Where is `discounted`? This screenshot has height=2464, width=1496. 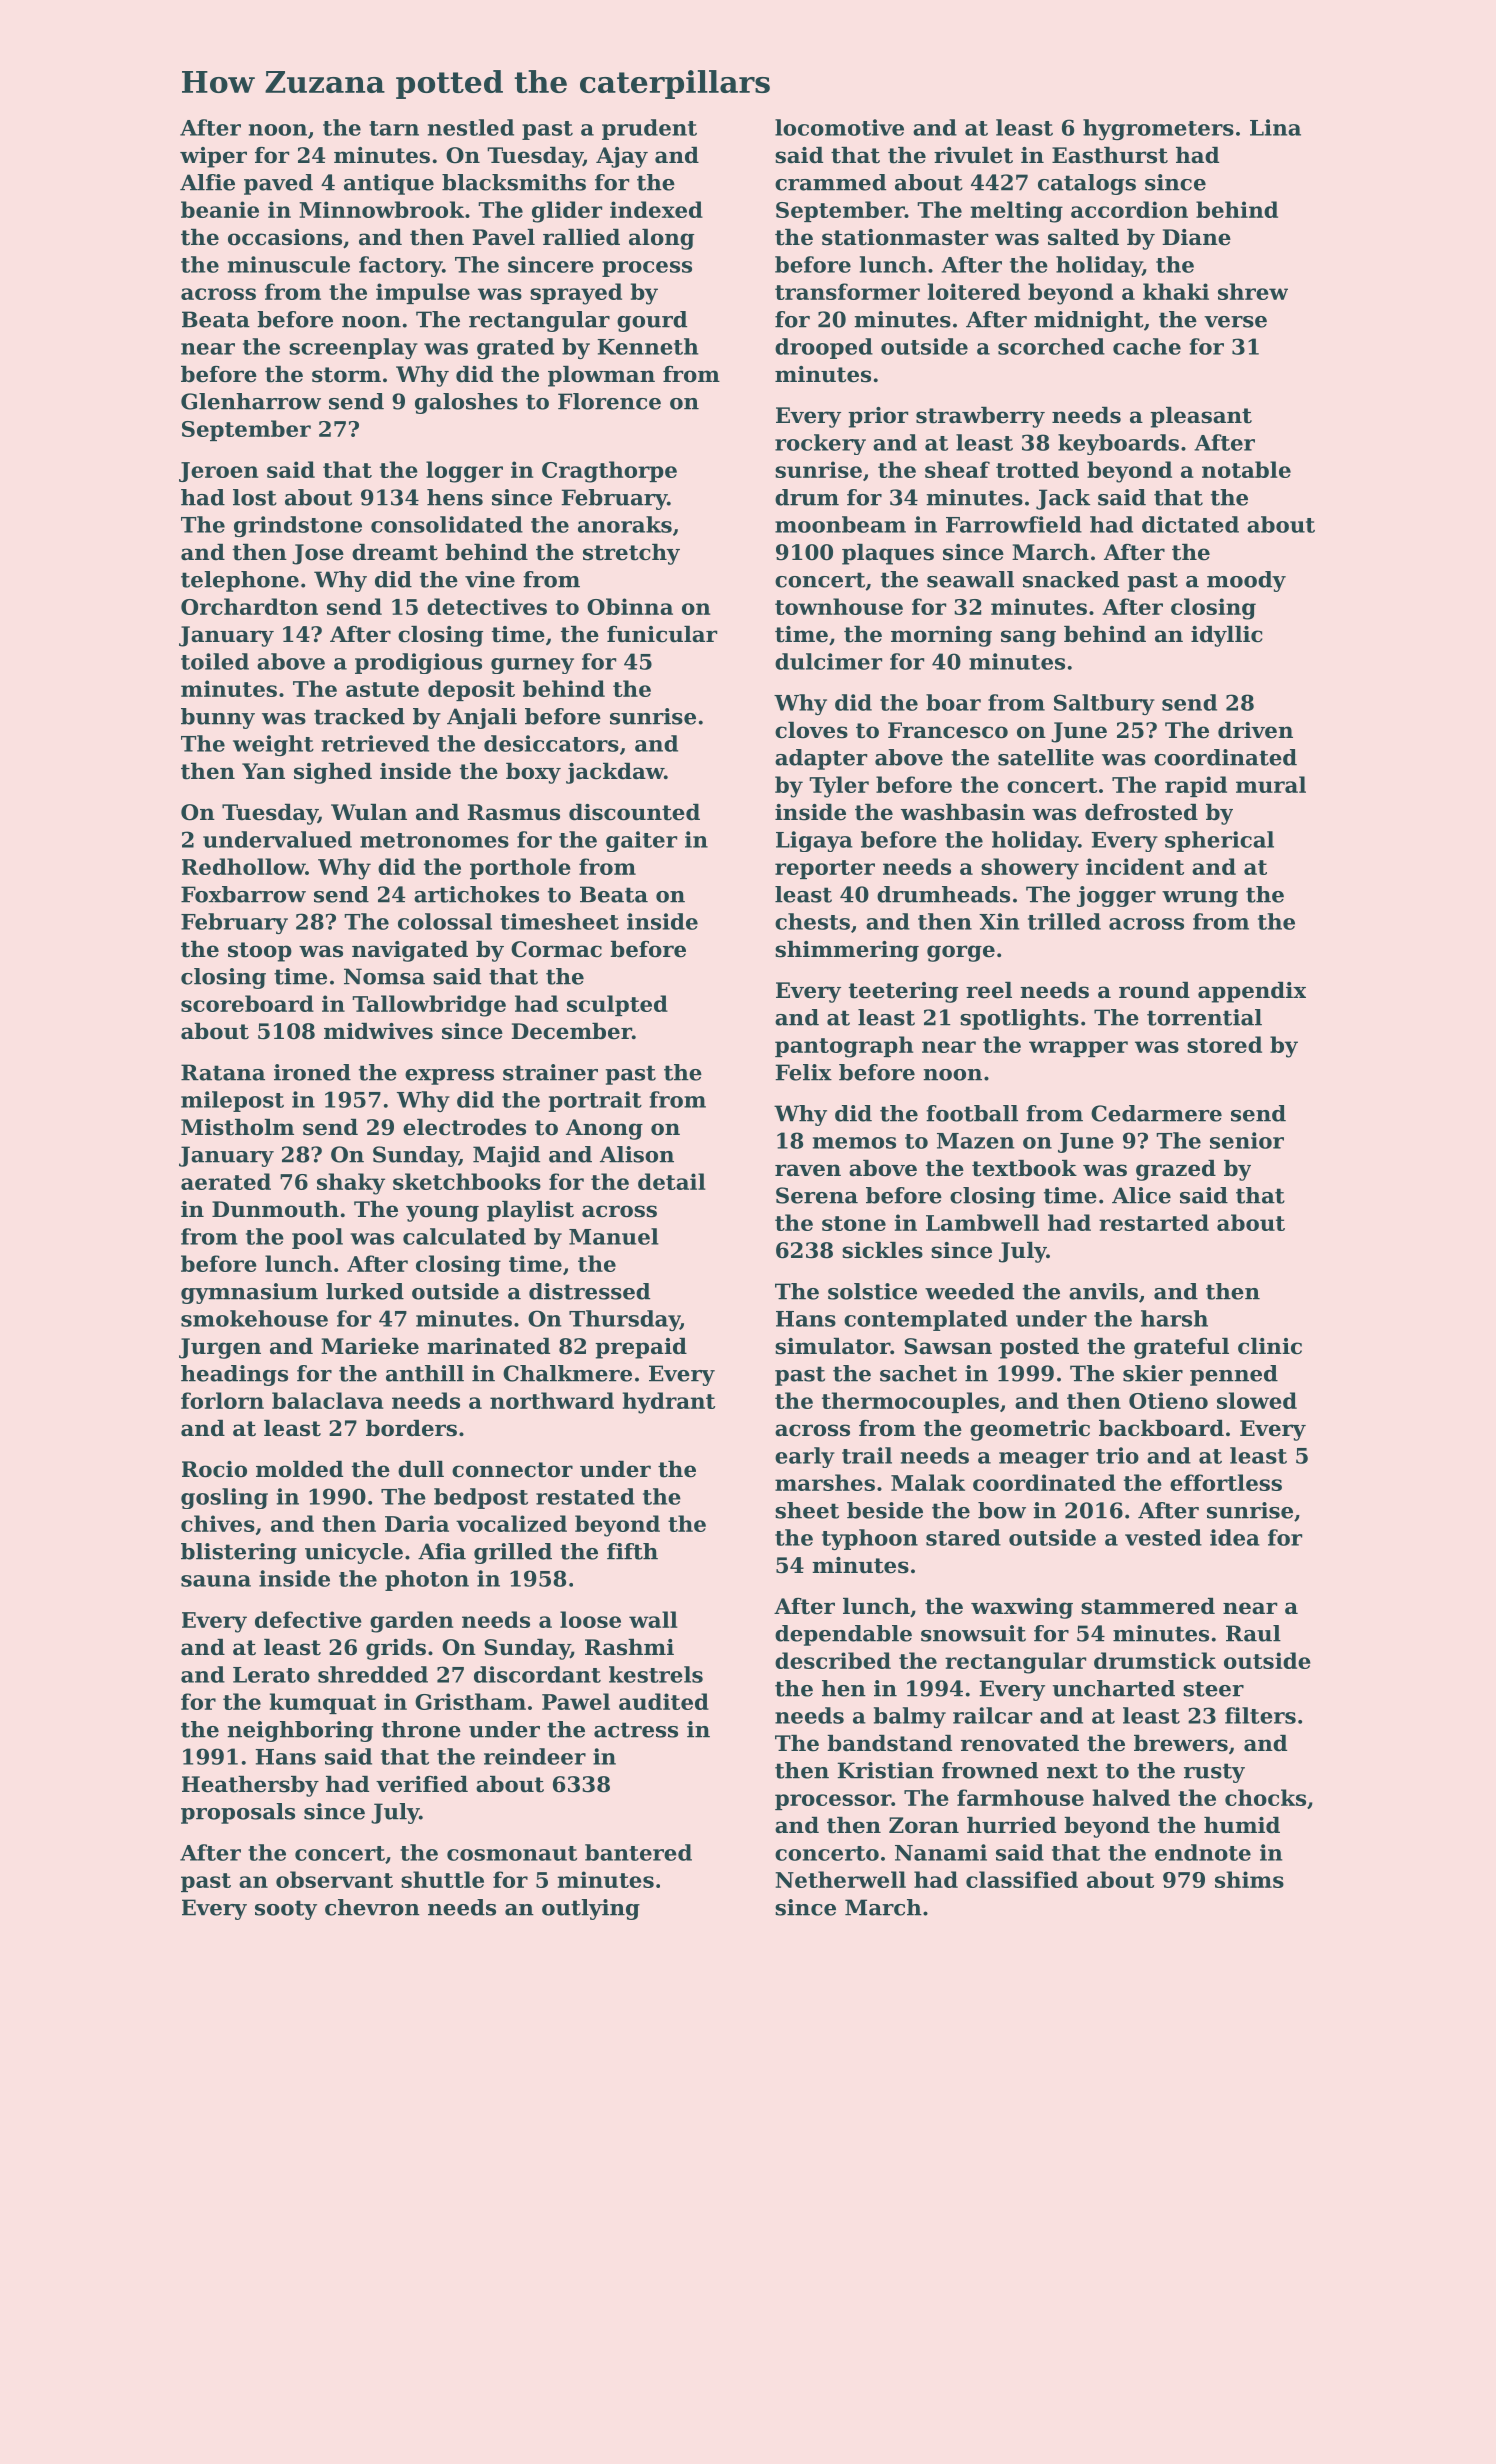
discounted is located at coordinates (634, 812).
